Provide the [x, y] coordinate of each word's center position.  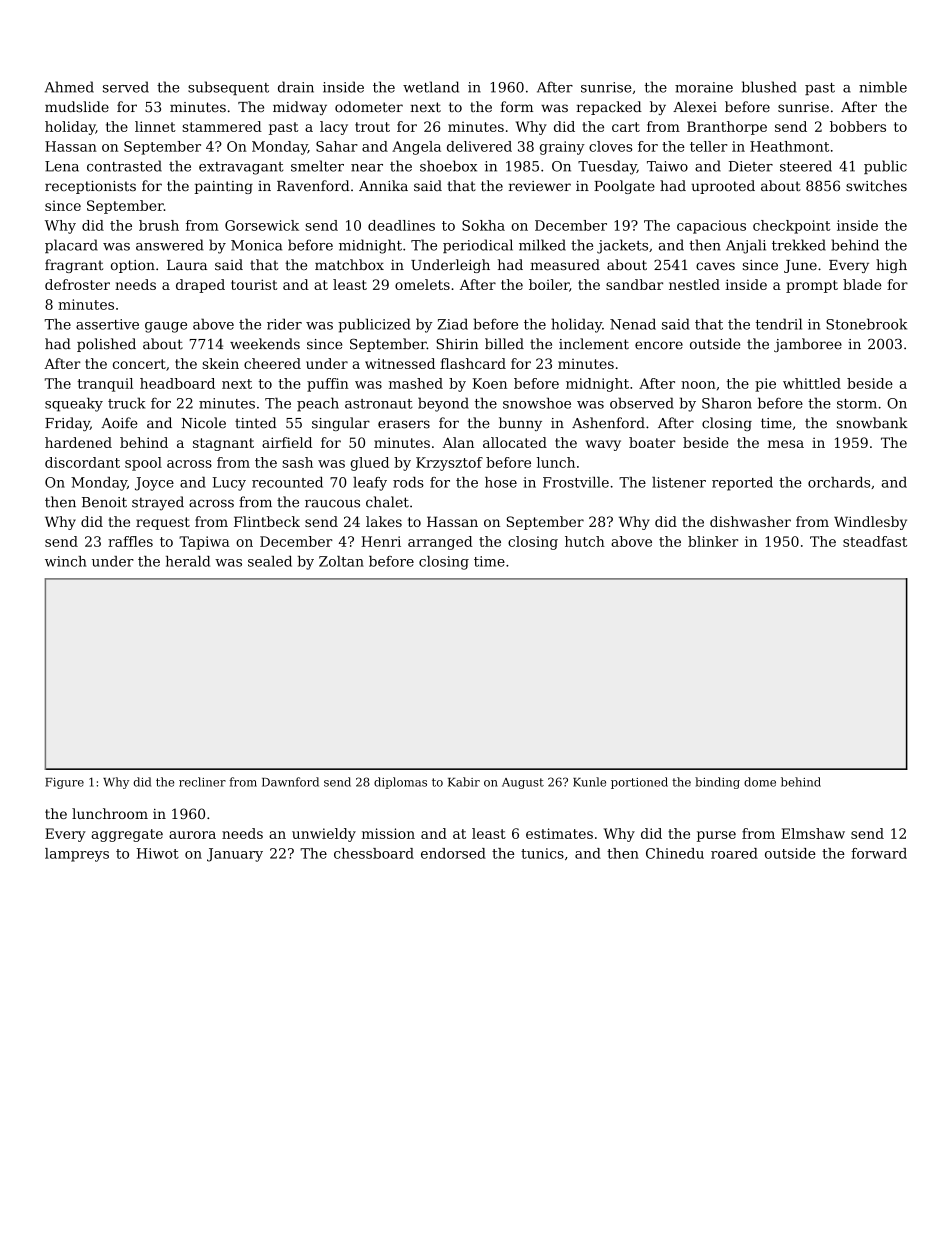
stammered [222, 126]
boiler [549, 284]
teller [709, 146]
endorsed [453, 853]
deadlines [401, 225]
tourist [254, 284]
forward [879, 853]
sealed [270, 561]
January [235, 855]
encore [659, 345]
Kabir [464, 782]
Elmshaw [813, 833]
